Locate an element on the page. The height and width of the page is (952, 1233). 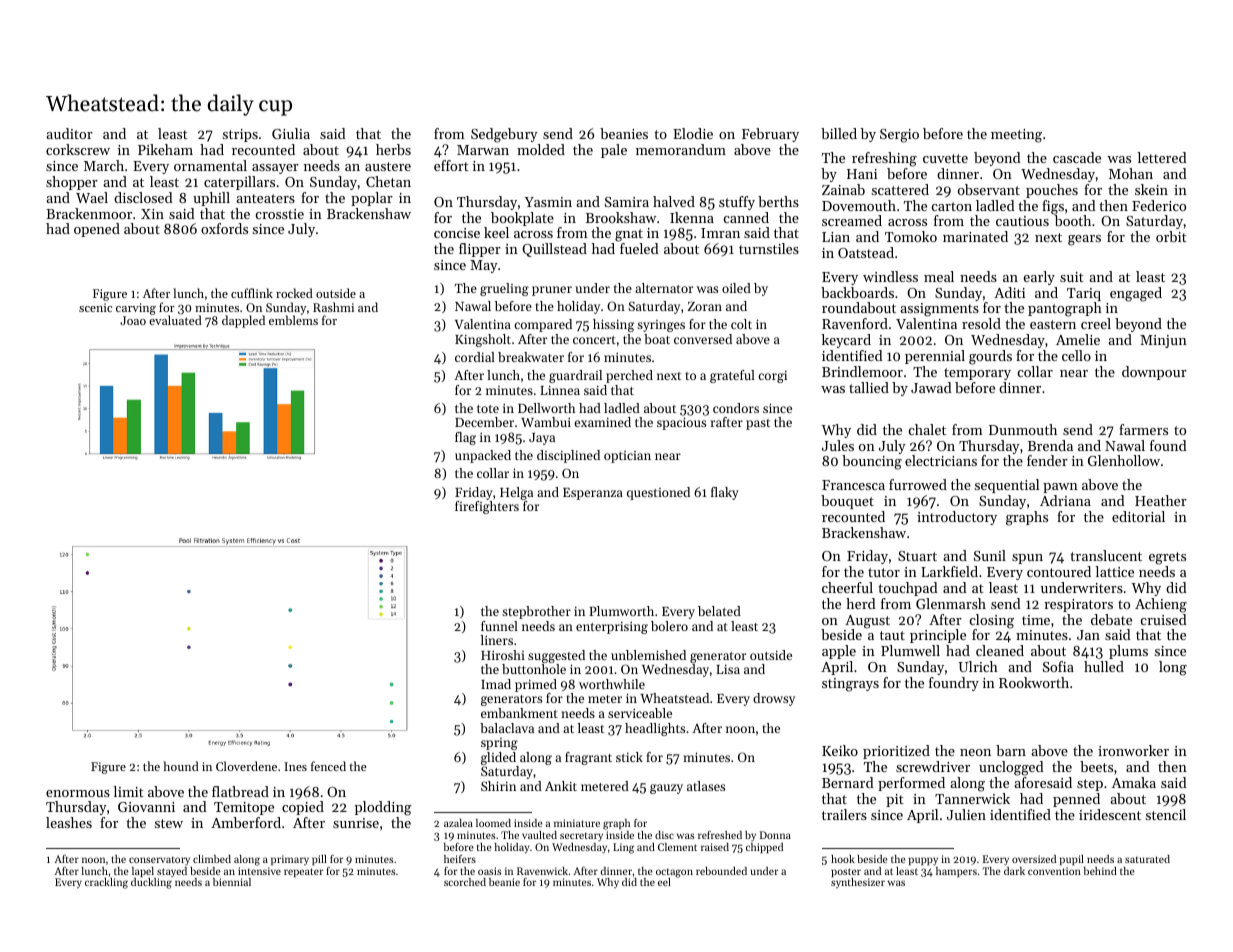
Ulrich is located at coordinates (978, 666).
